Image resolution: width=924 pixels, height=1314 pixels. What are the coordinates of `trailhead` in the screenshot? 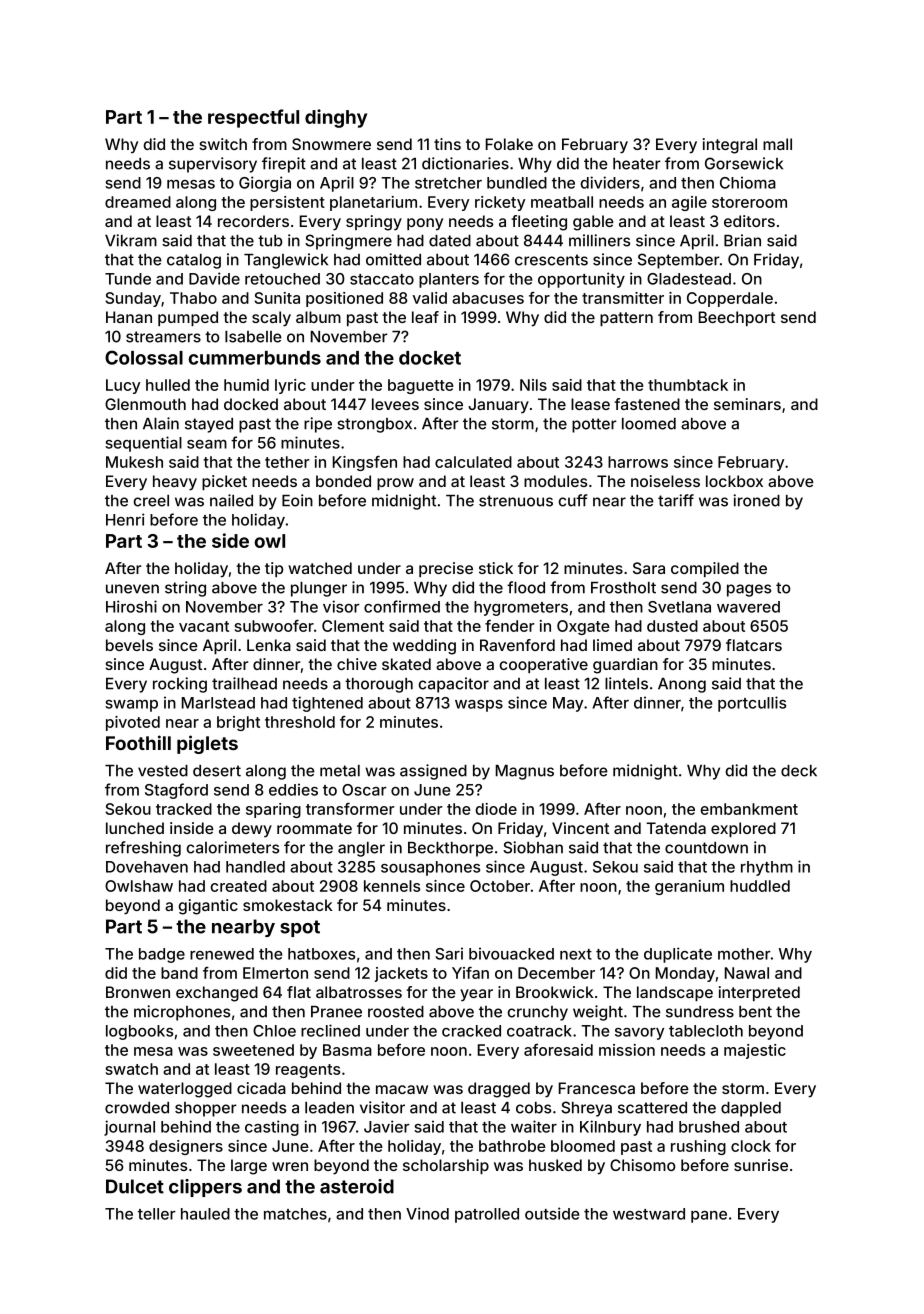 It's located at (244, 683).
